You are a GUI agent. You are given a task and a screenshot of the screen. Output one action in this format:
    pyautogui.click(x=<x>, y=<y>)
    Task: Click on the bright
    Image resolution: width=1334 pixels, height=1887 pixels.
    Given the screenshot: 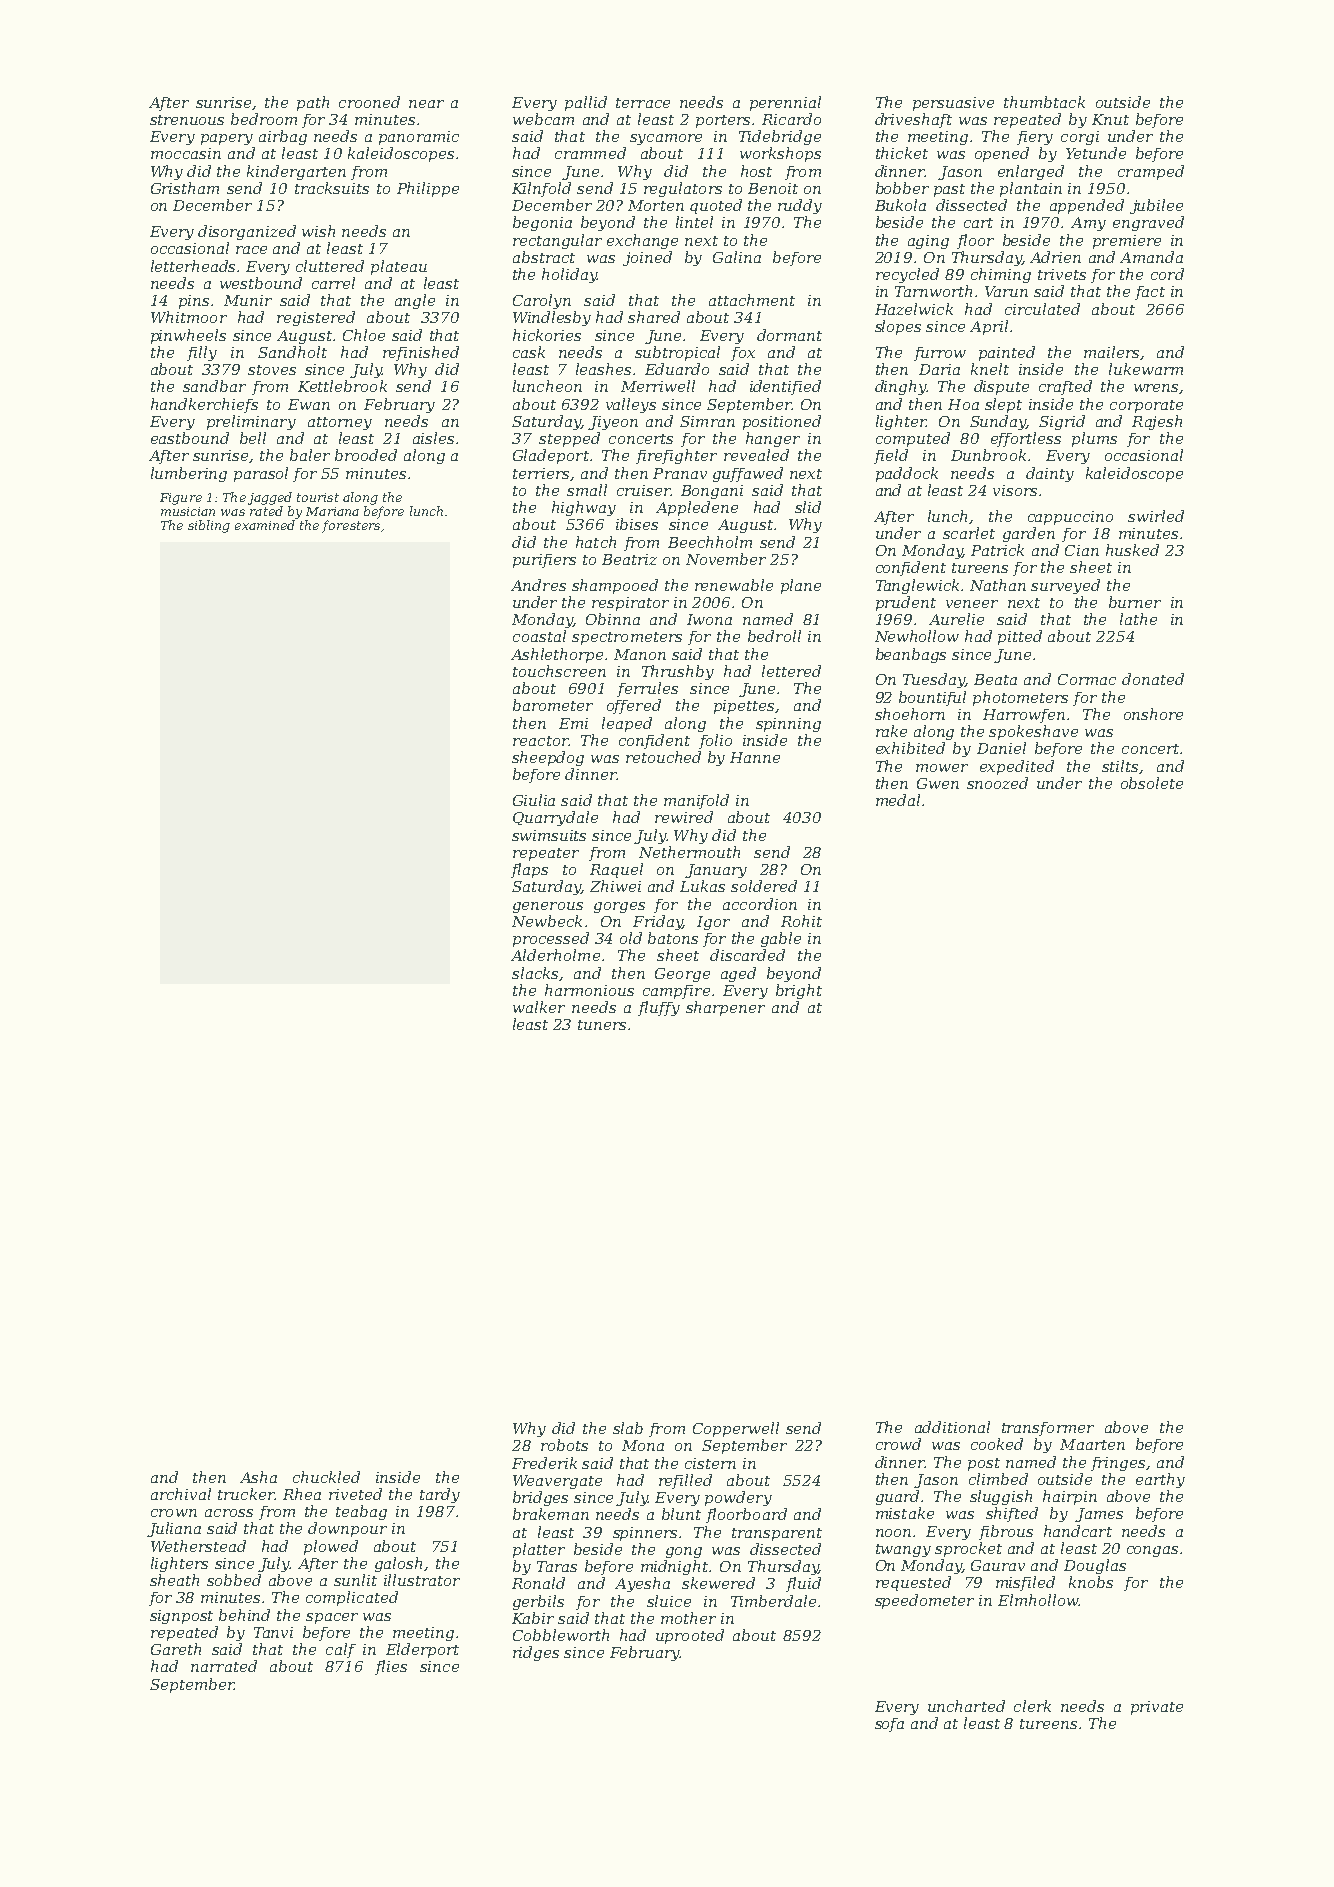 What is the action you would take?
    pyautogui.click(x=799, y=991)
